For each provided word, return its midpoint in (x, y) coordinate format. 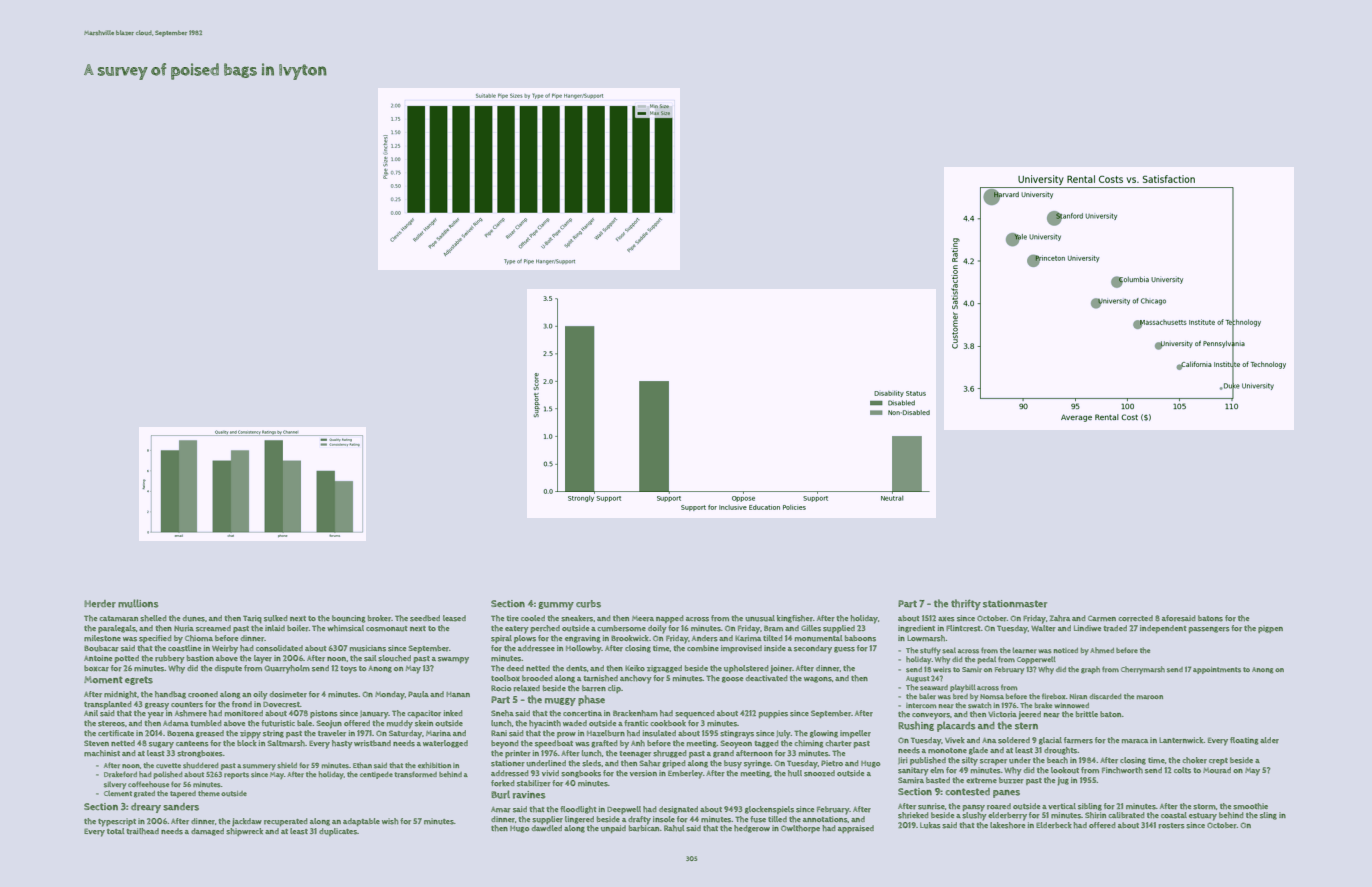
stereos (111, 724)
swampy (453, 660)
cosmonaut (386, 629)
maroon (1150, 697)
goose (732, 680)
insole (664, 819)
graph (1090, 670)
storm (1204, 807)
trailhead (143, 831)
